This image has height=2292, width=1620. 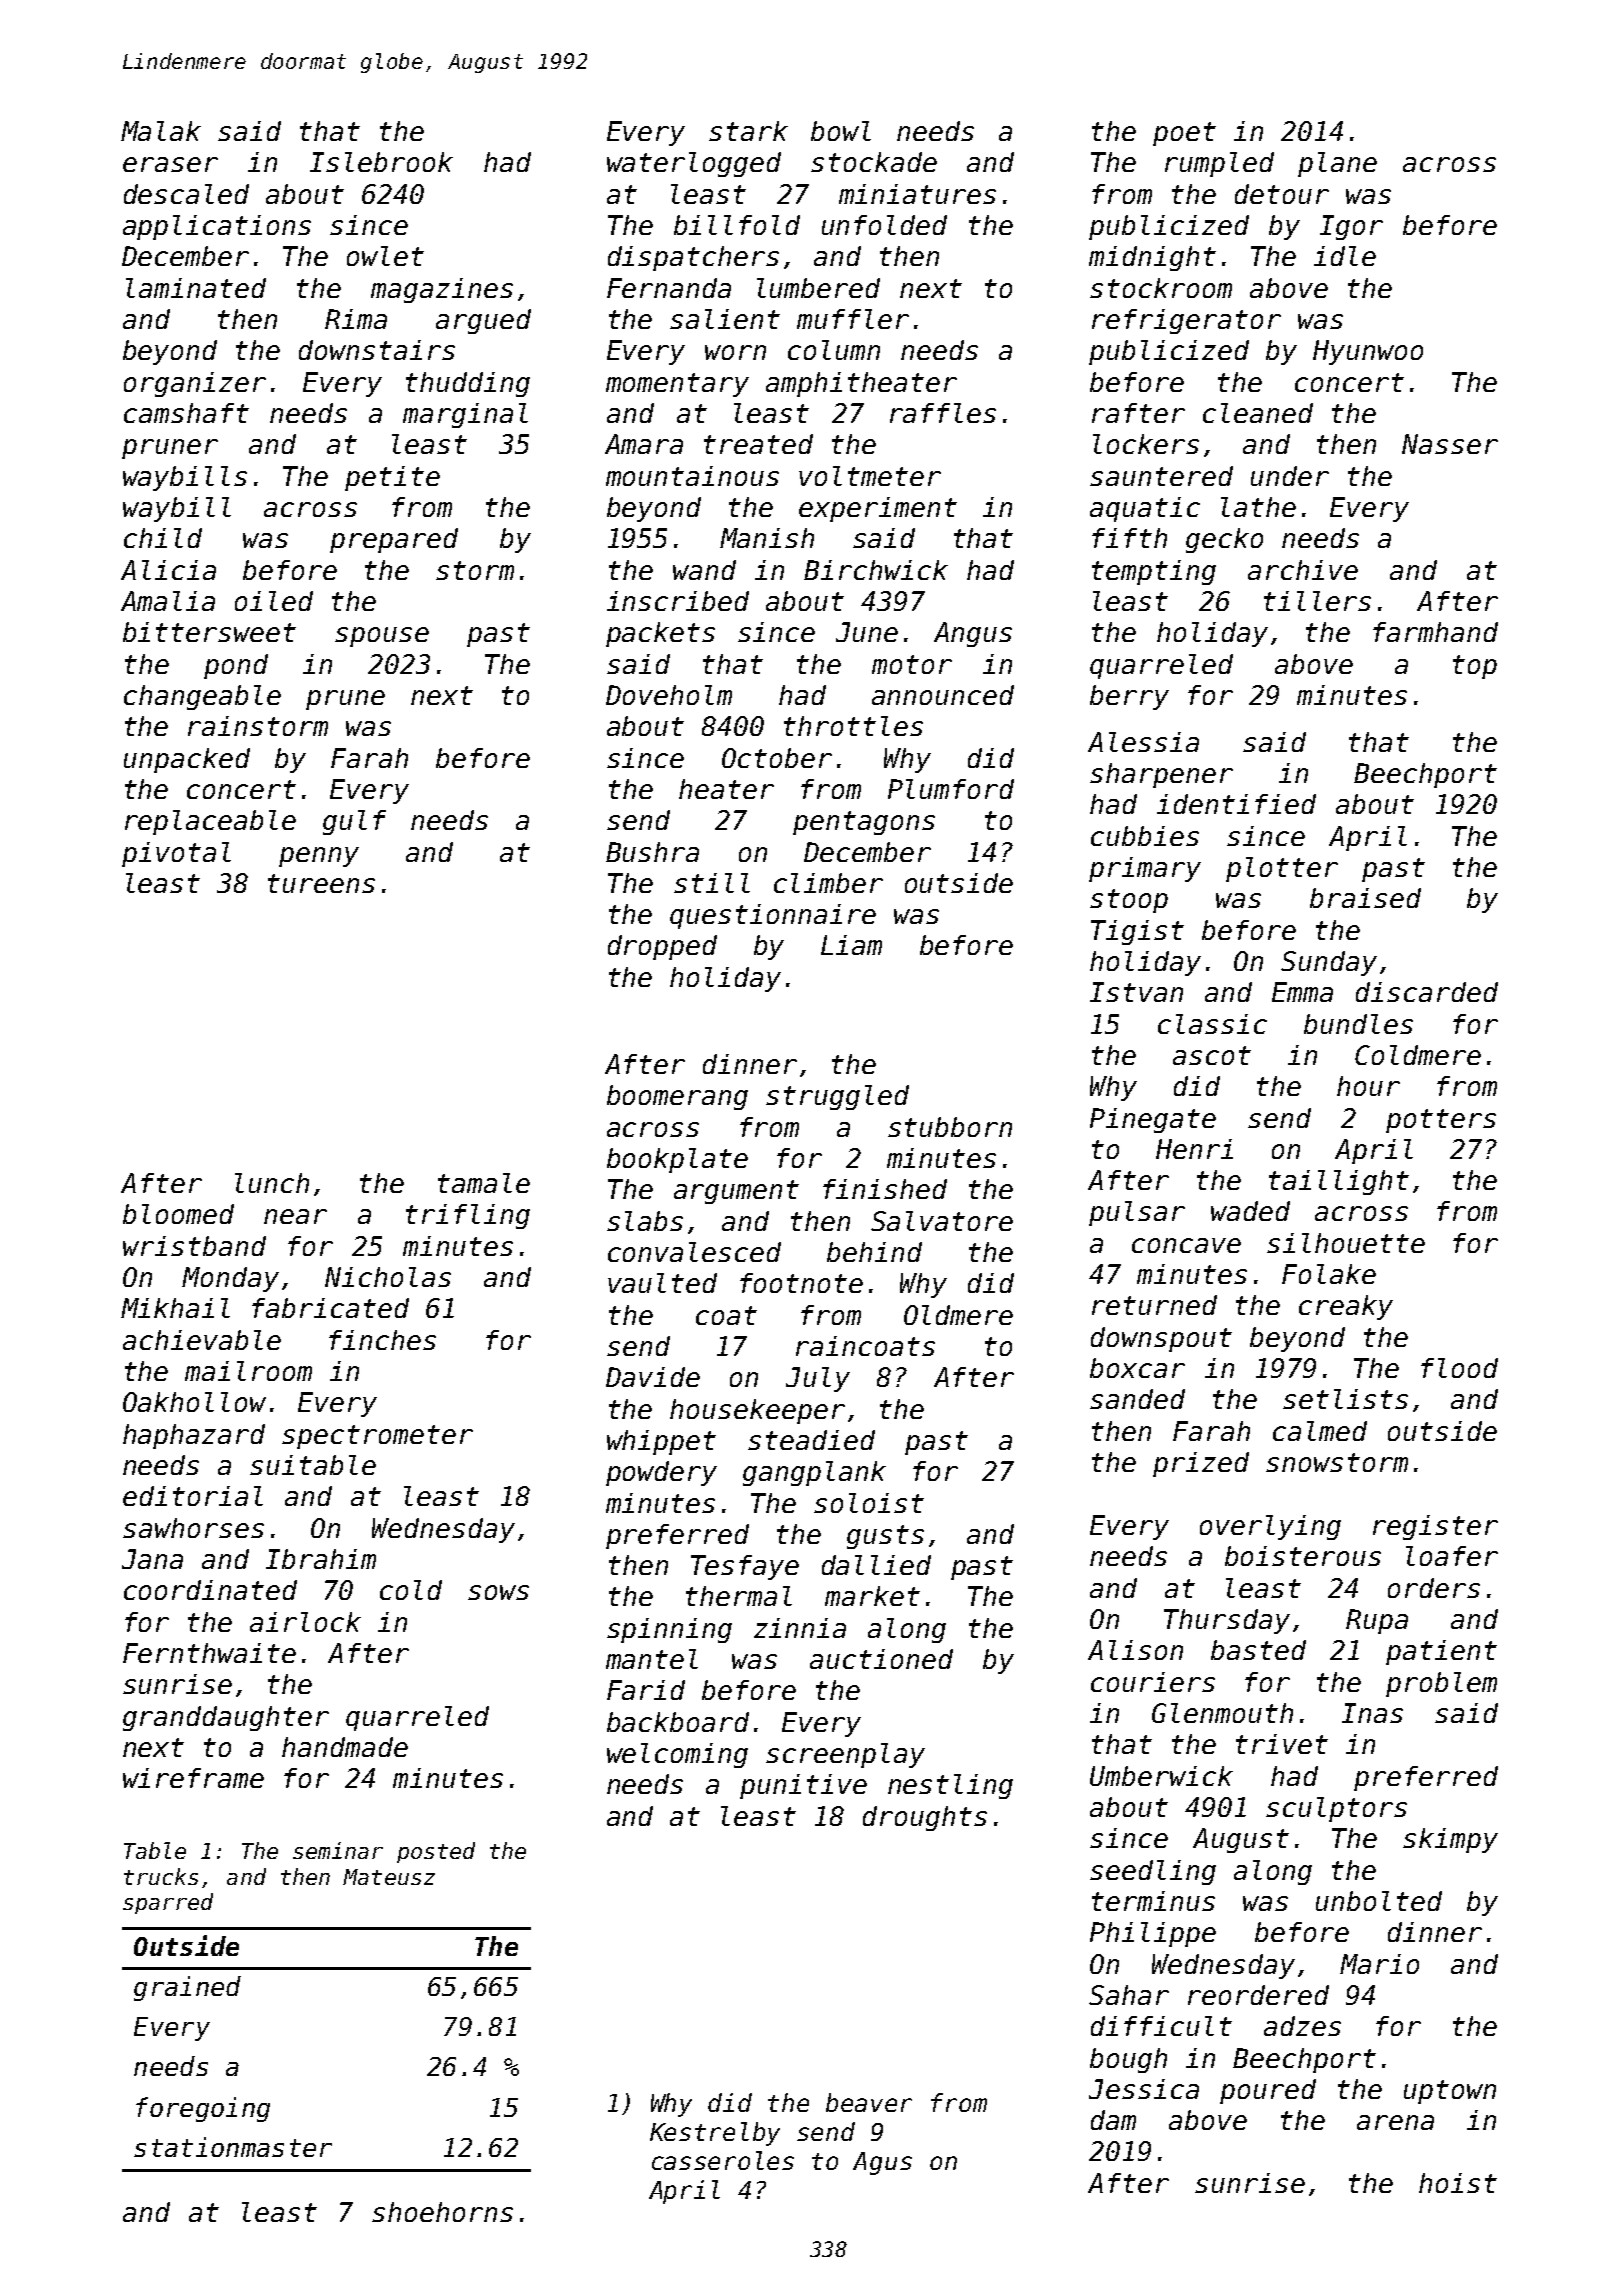 I want to click on stationmaster, so click(x=233, y=2147).
